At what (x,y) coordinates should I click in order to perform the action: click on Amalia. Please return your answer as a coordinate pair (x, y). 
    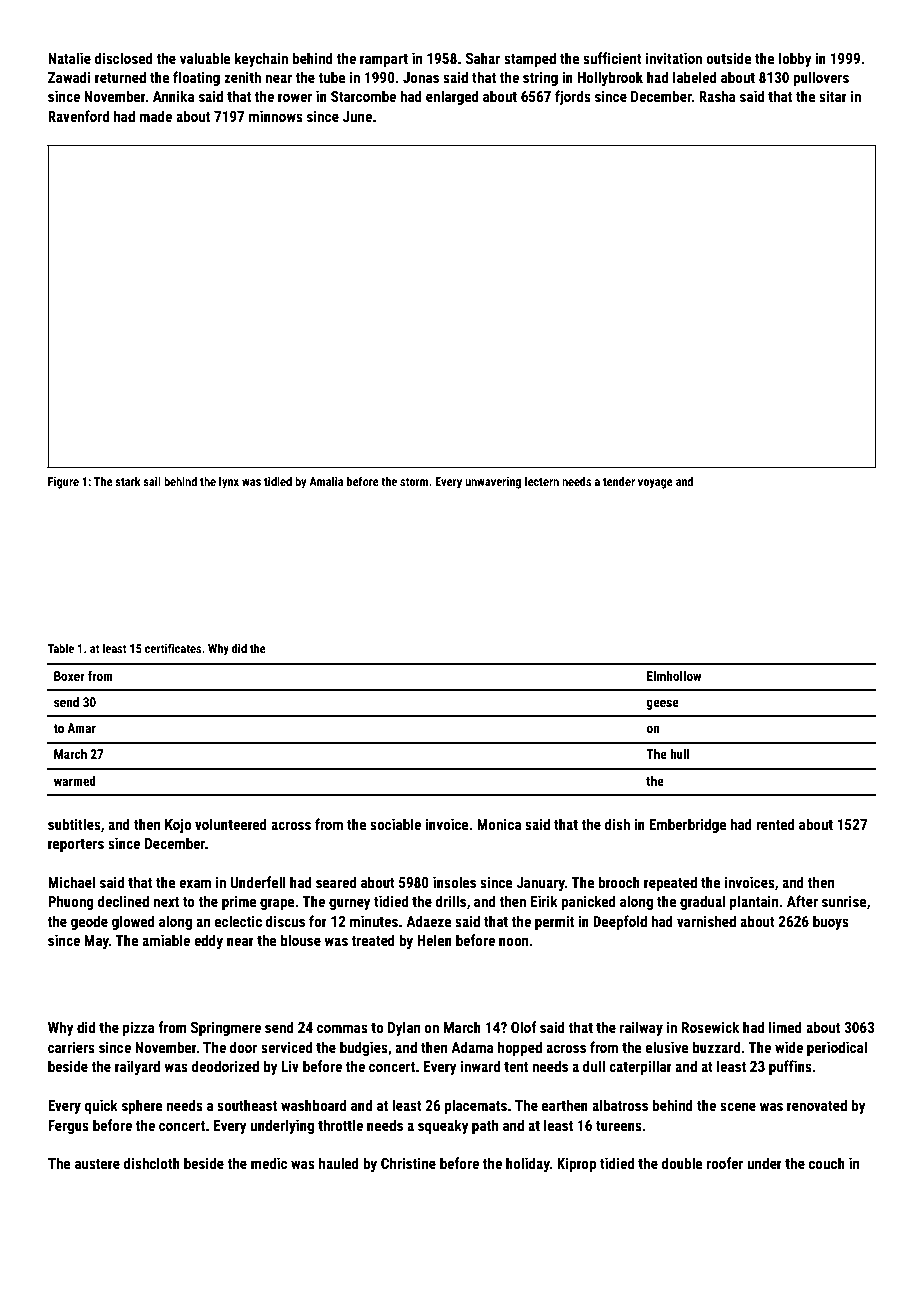
    Looking at the image, I should click on (326, 481).
